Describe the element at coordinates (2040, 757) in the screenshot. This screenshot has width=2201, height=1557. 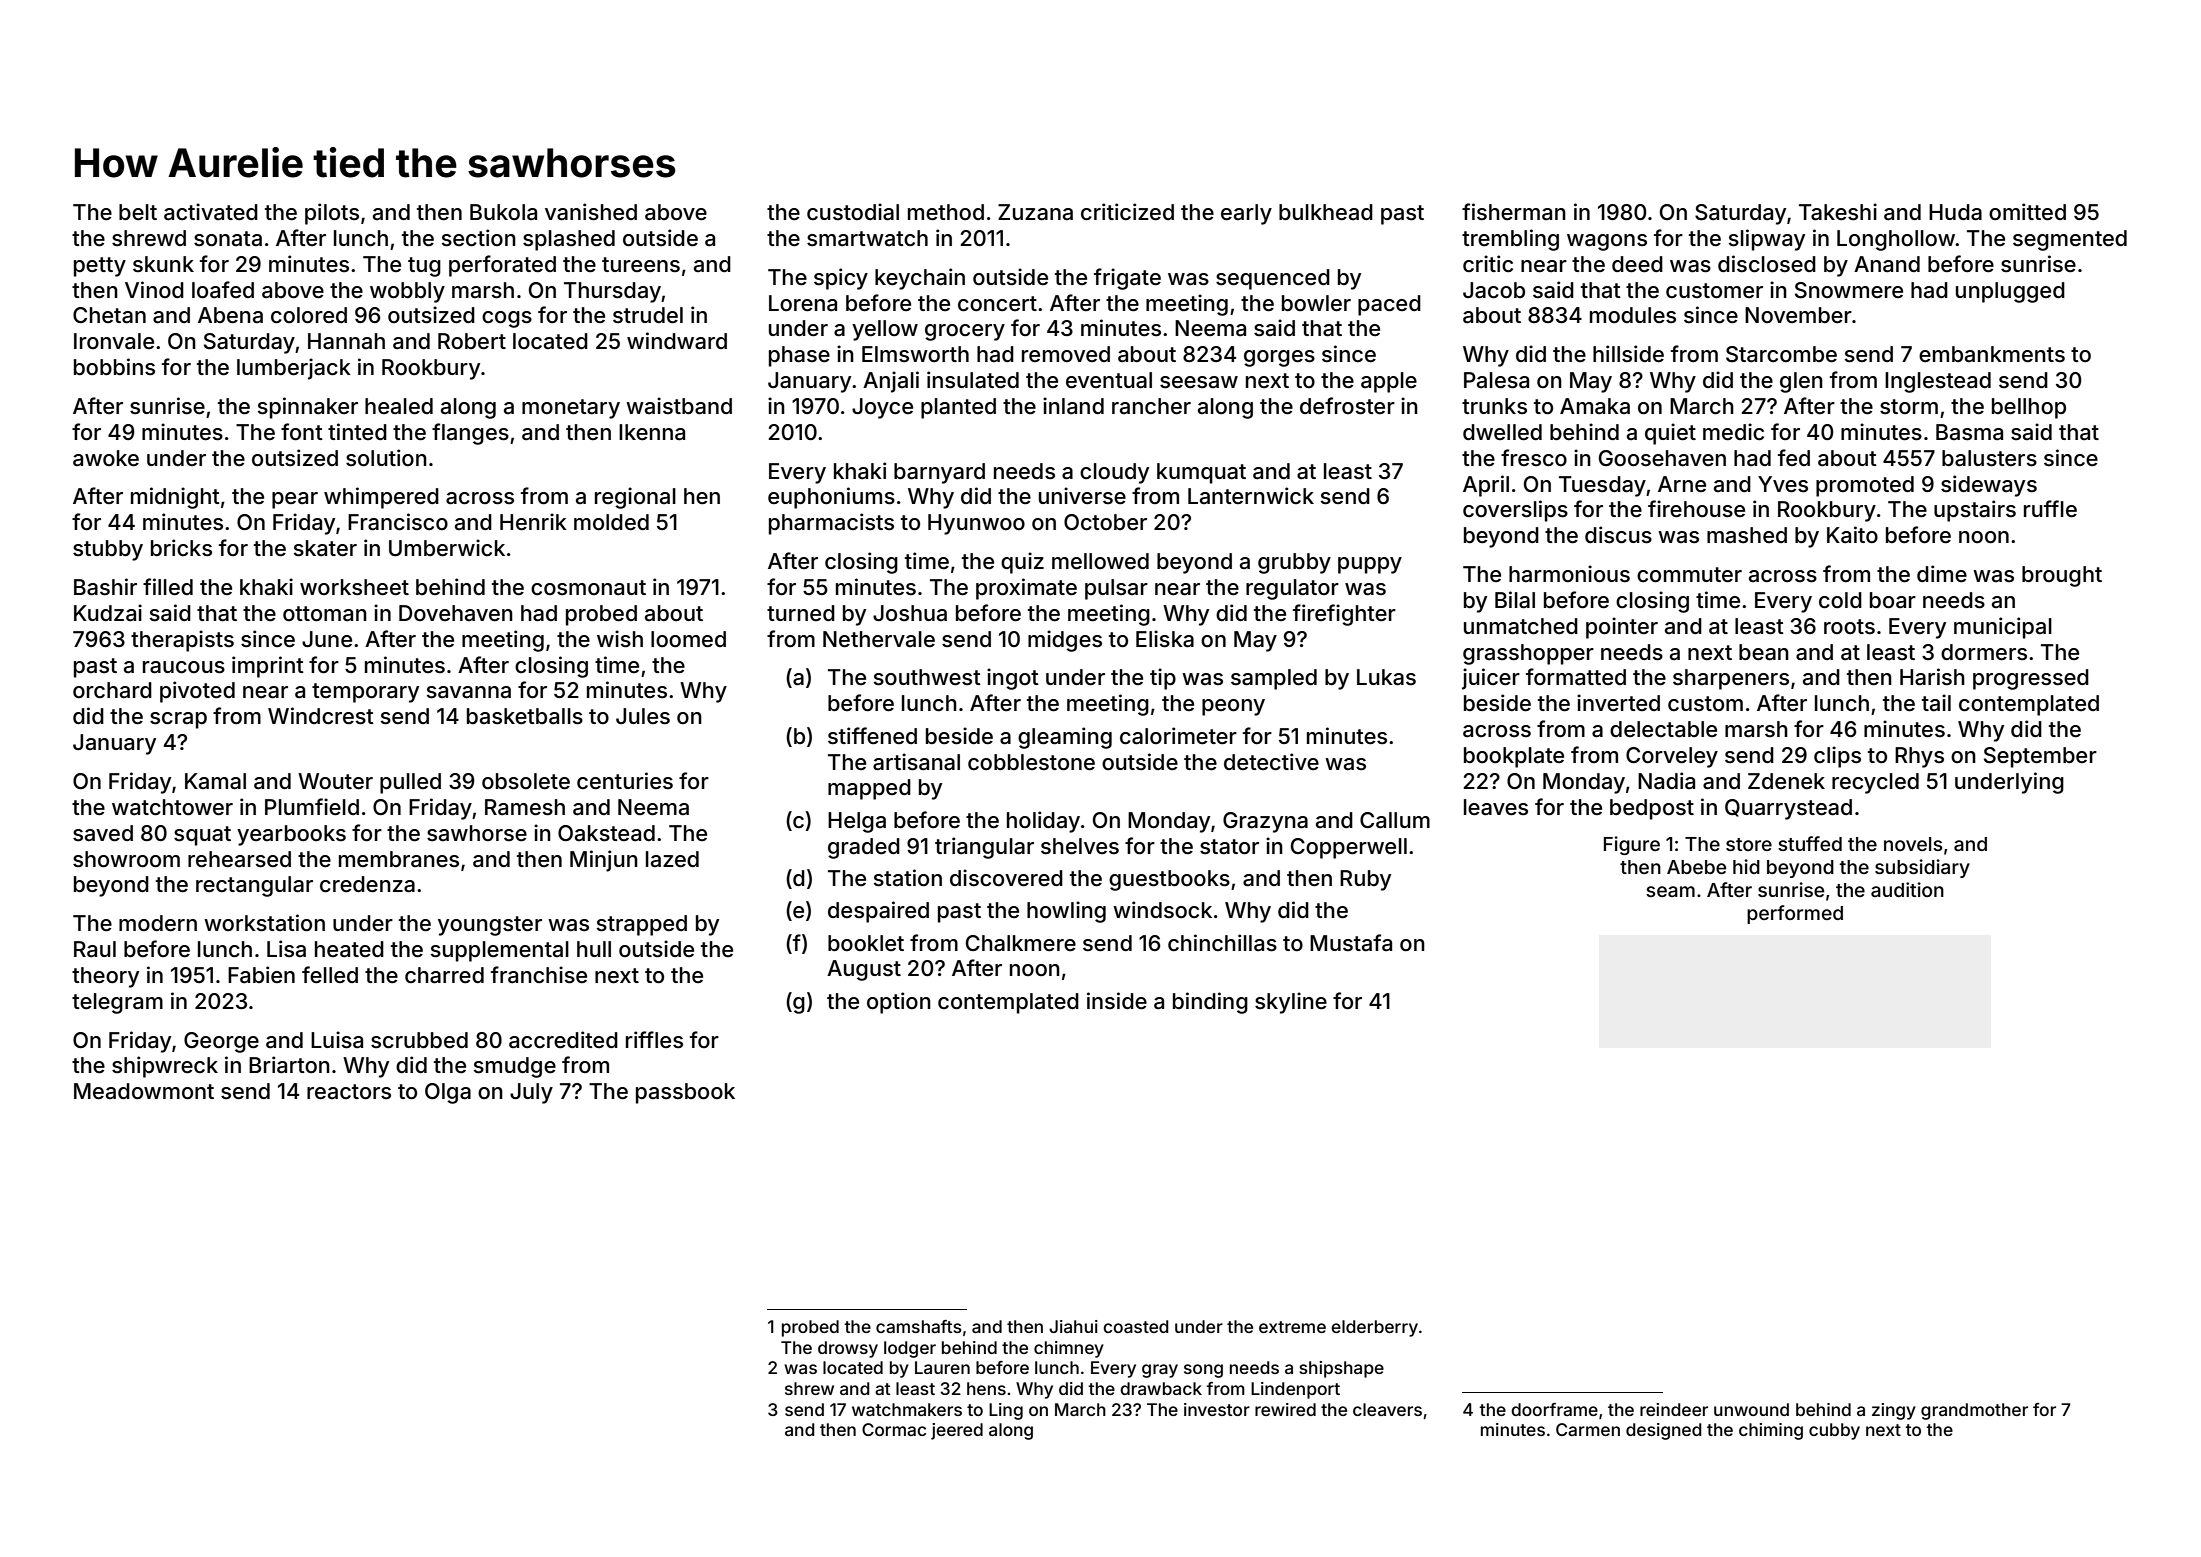
I see `September` at that location.
